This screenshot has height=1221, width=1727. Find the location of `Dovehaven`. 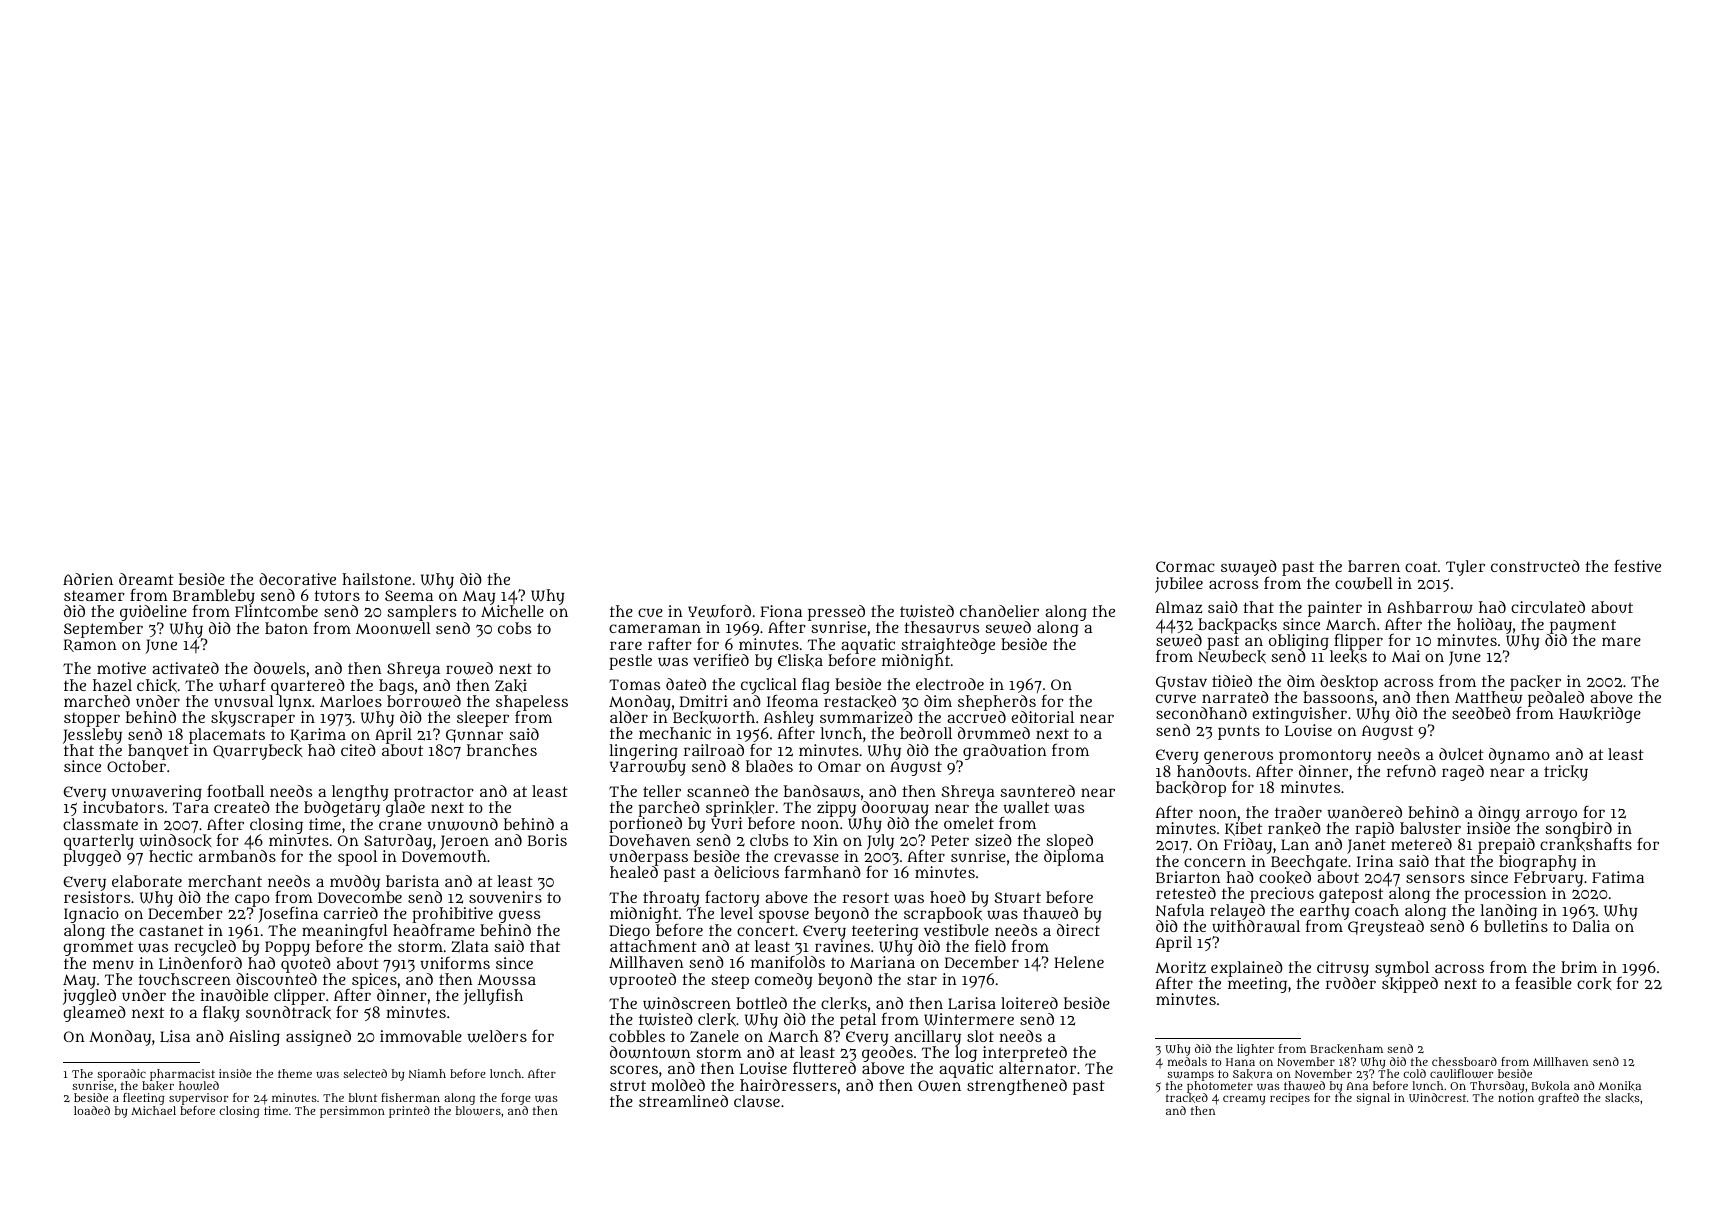

Dovehaven is located at coordinates (650, 840).
